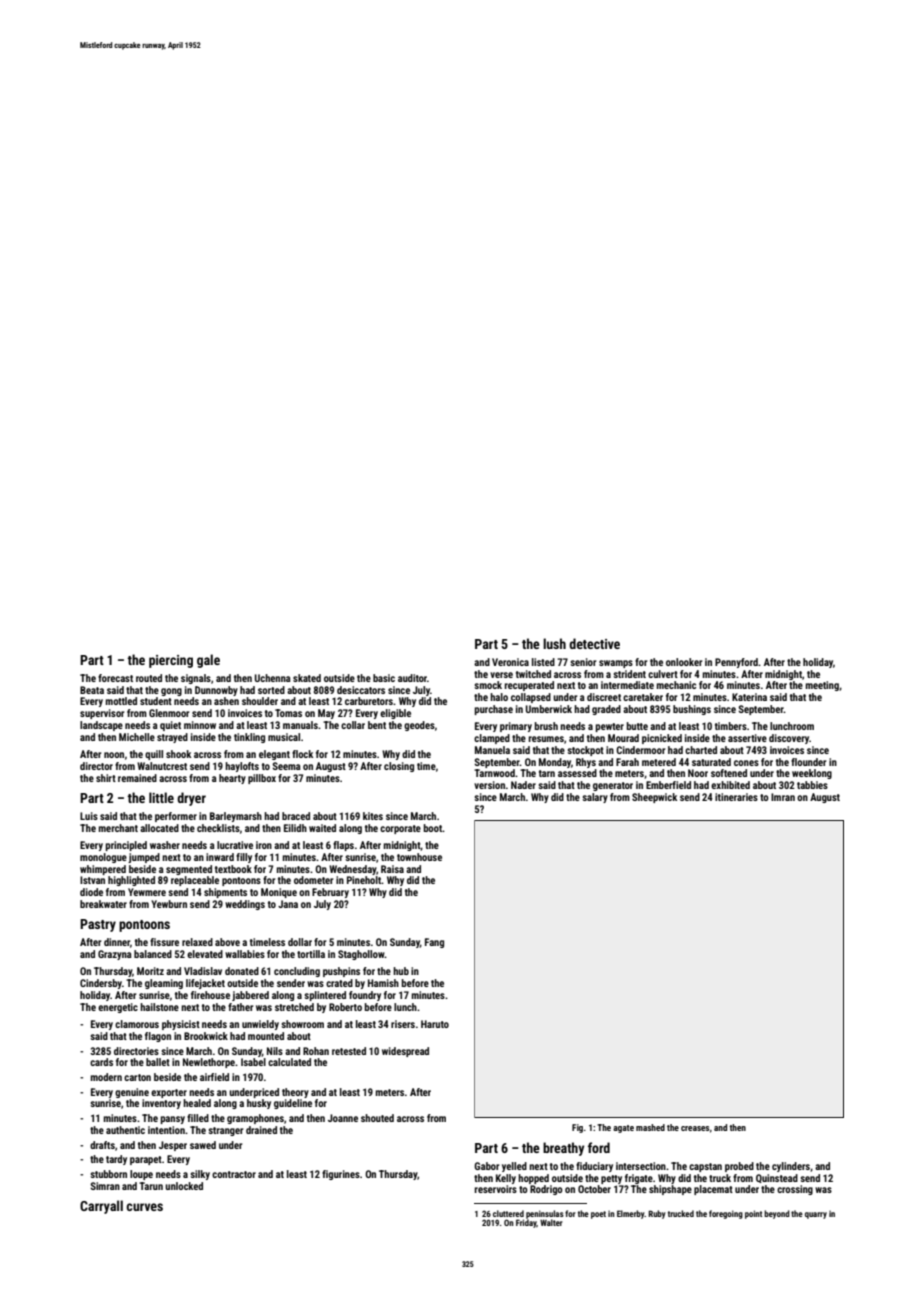 Image resolution: width=924 pixels, height=1308 pixels. I want to click on merchant, so click(118, 828).
